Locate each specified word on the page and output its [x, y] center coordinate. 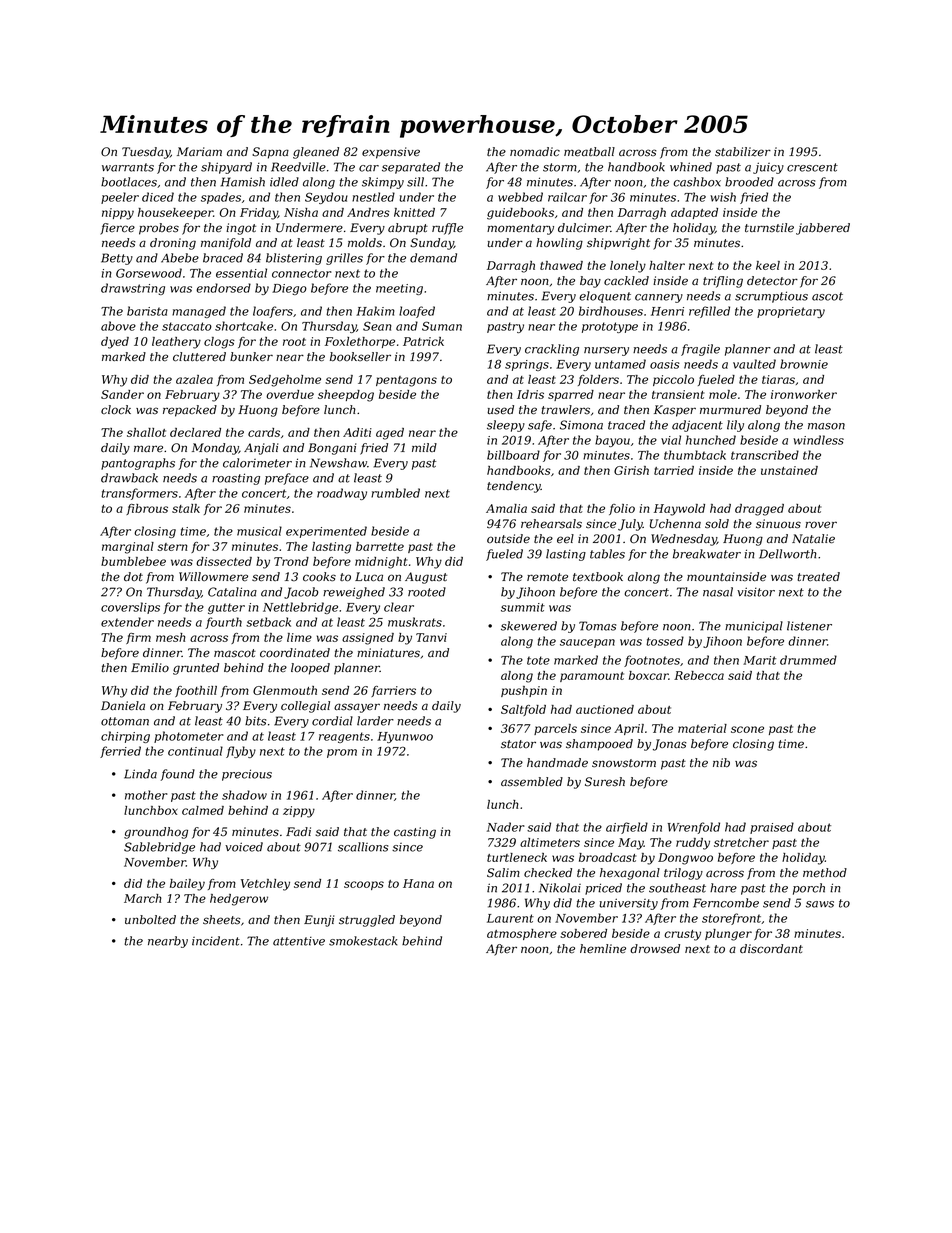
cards [264, 432]
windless [818, 440]
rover [821, 525]
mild [424, 447]
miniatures [388, 653]
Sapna [270, 153]
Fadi [298, 831]
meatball [589, 152]
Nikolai [560, 888]
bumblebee [133, 561]
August [426, 578]
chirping [125, 737]
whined [691, 167]
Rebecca [699, 675]
